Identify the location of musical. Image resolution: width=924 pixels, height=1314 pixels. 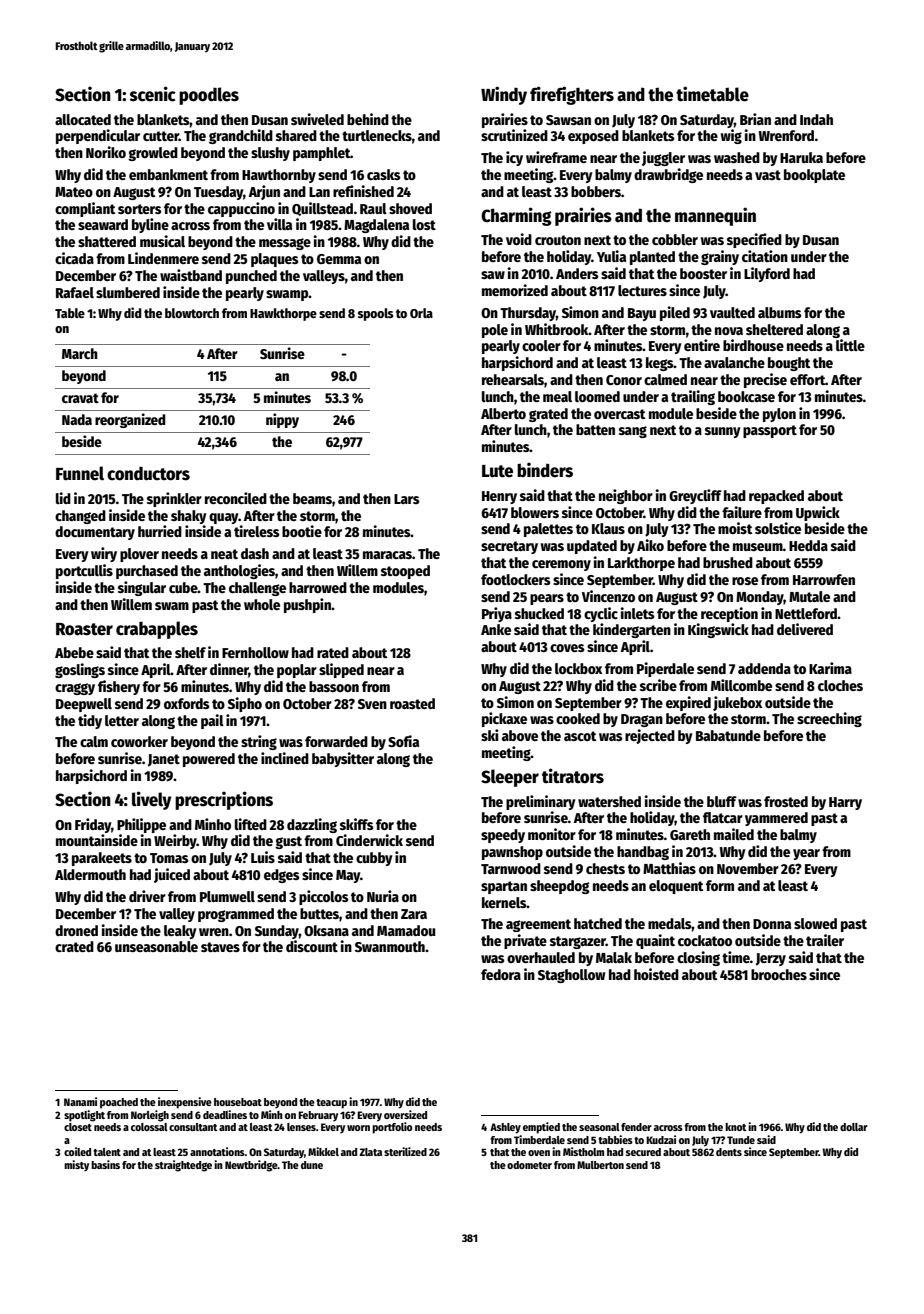
(162, 241).
